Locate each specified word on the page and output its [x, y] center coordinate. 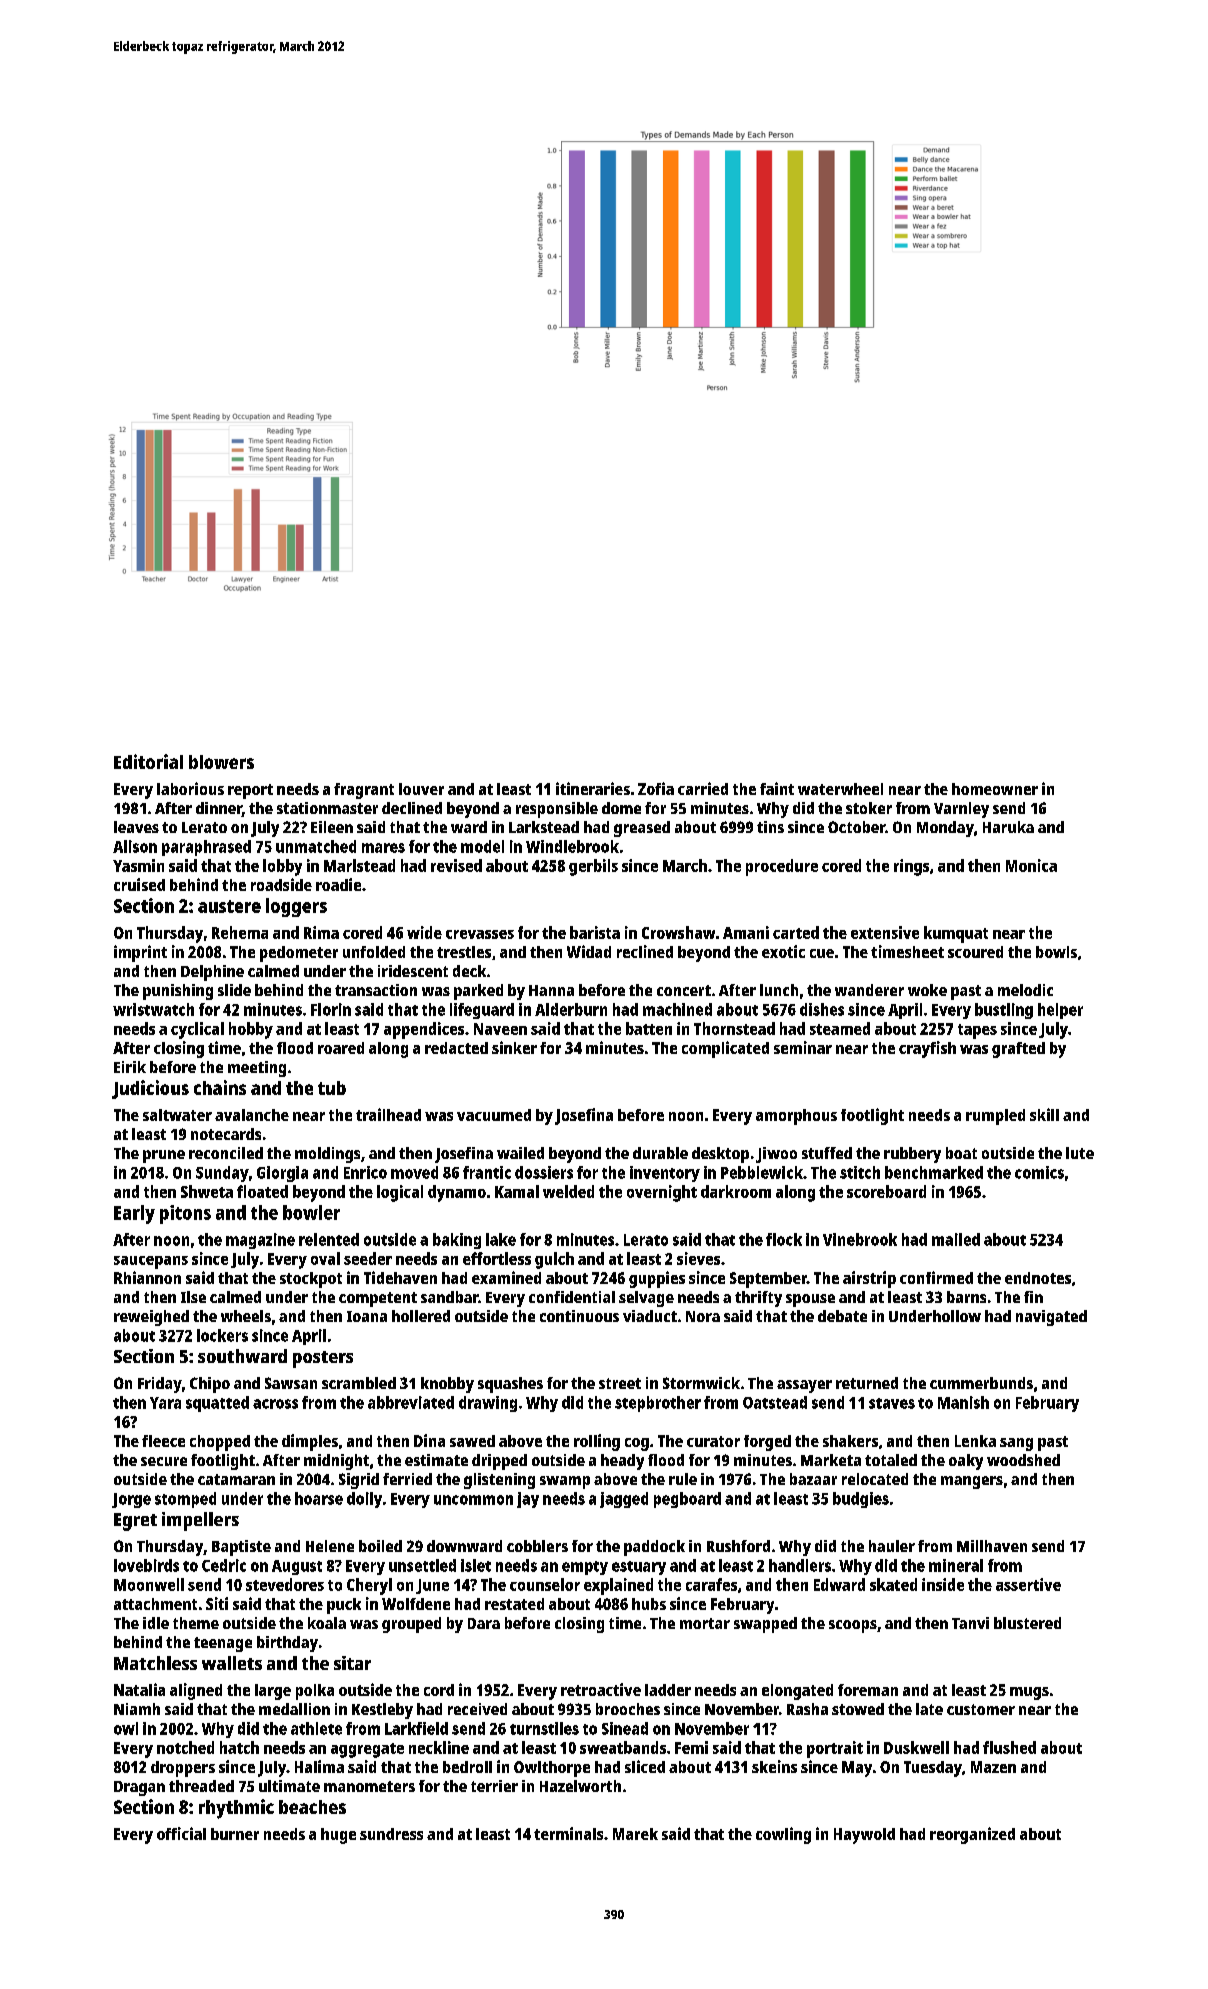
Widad [589, 951]
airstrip [869, 1279]
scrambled [359, 1383]
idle [156, 1623]
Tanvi [970, 1623]
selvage [646, 1299]
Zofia [656, 788]
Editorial [148, 761]
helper [1060, 1011]
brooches [628, 1709]
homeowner [995, 789]
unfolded [374, 952]
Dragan [139, 1788]
